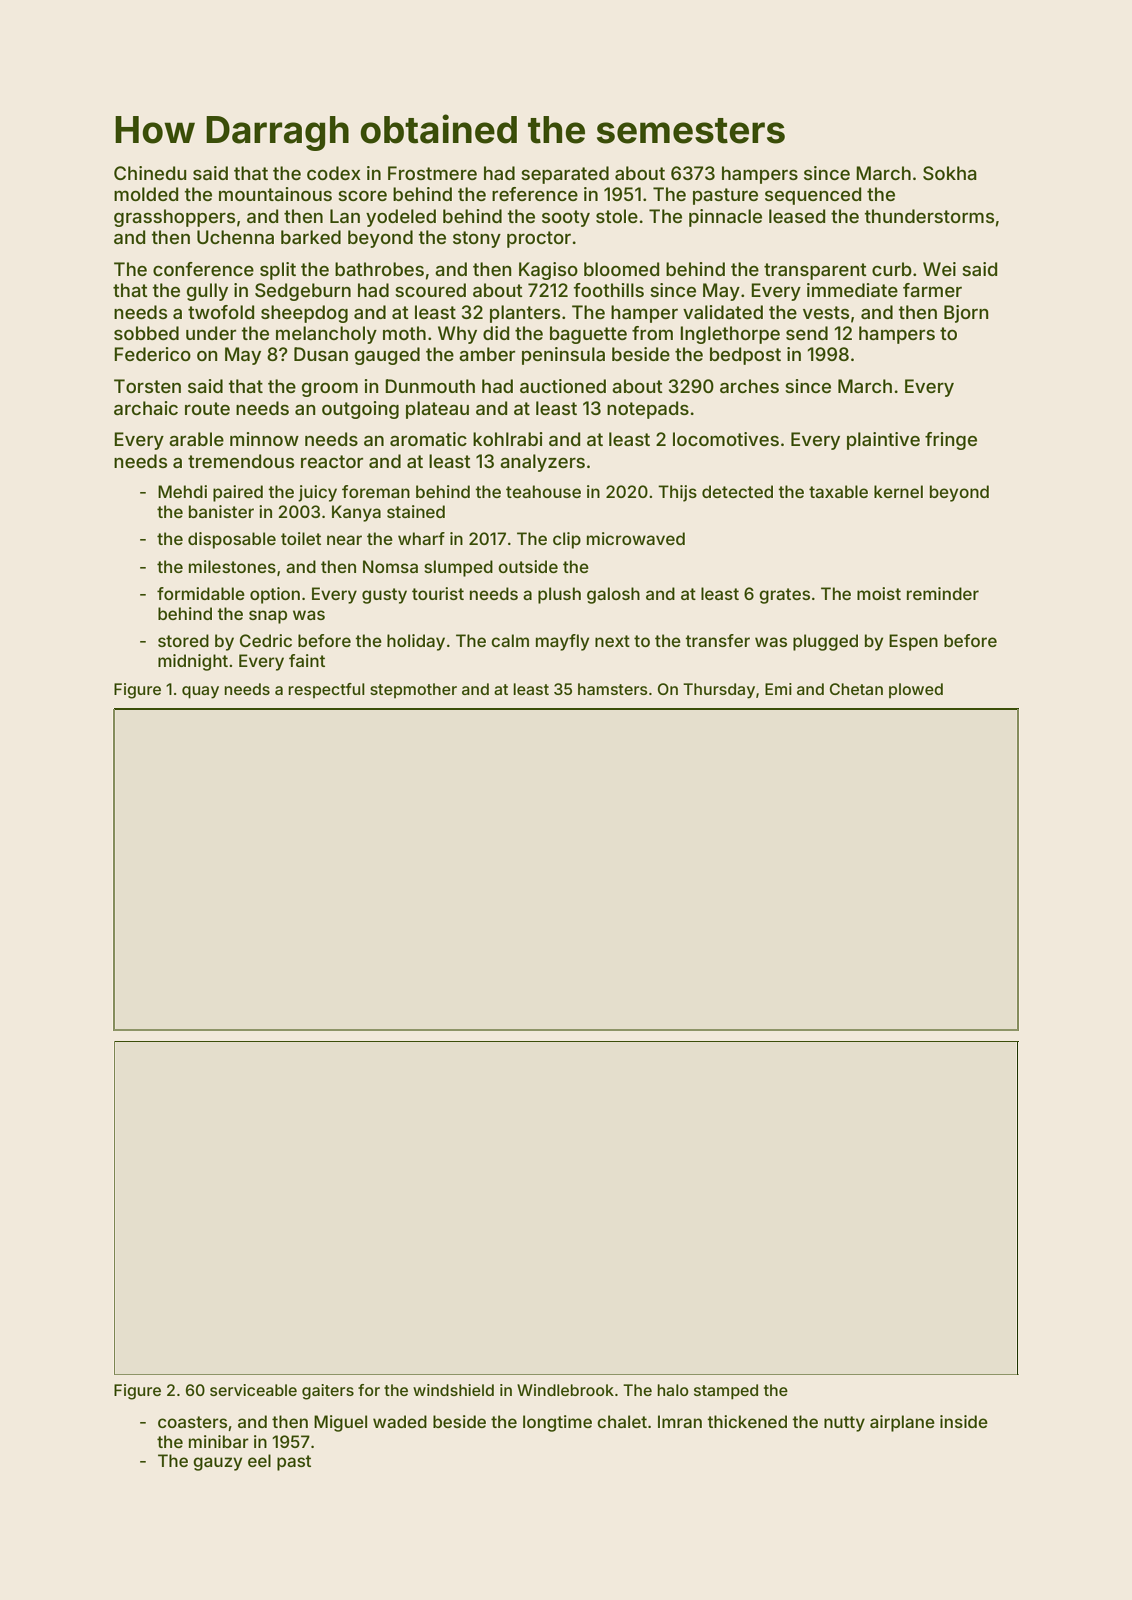 Image resolution: width=1132 pixels, height=1600 pixels. Describe the element at coordinates (673, 1390) in the document. I see `halo` at that location.
